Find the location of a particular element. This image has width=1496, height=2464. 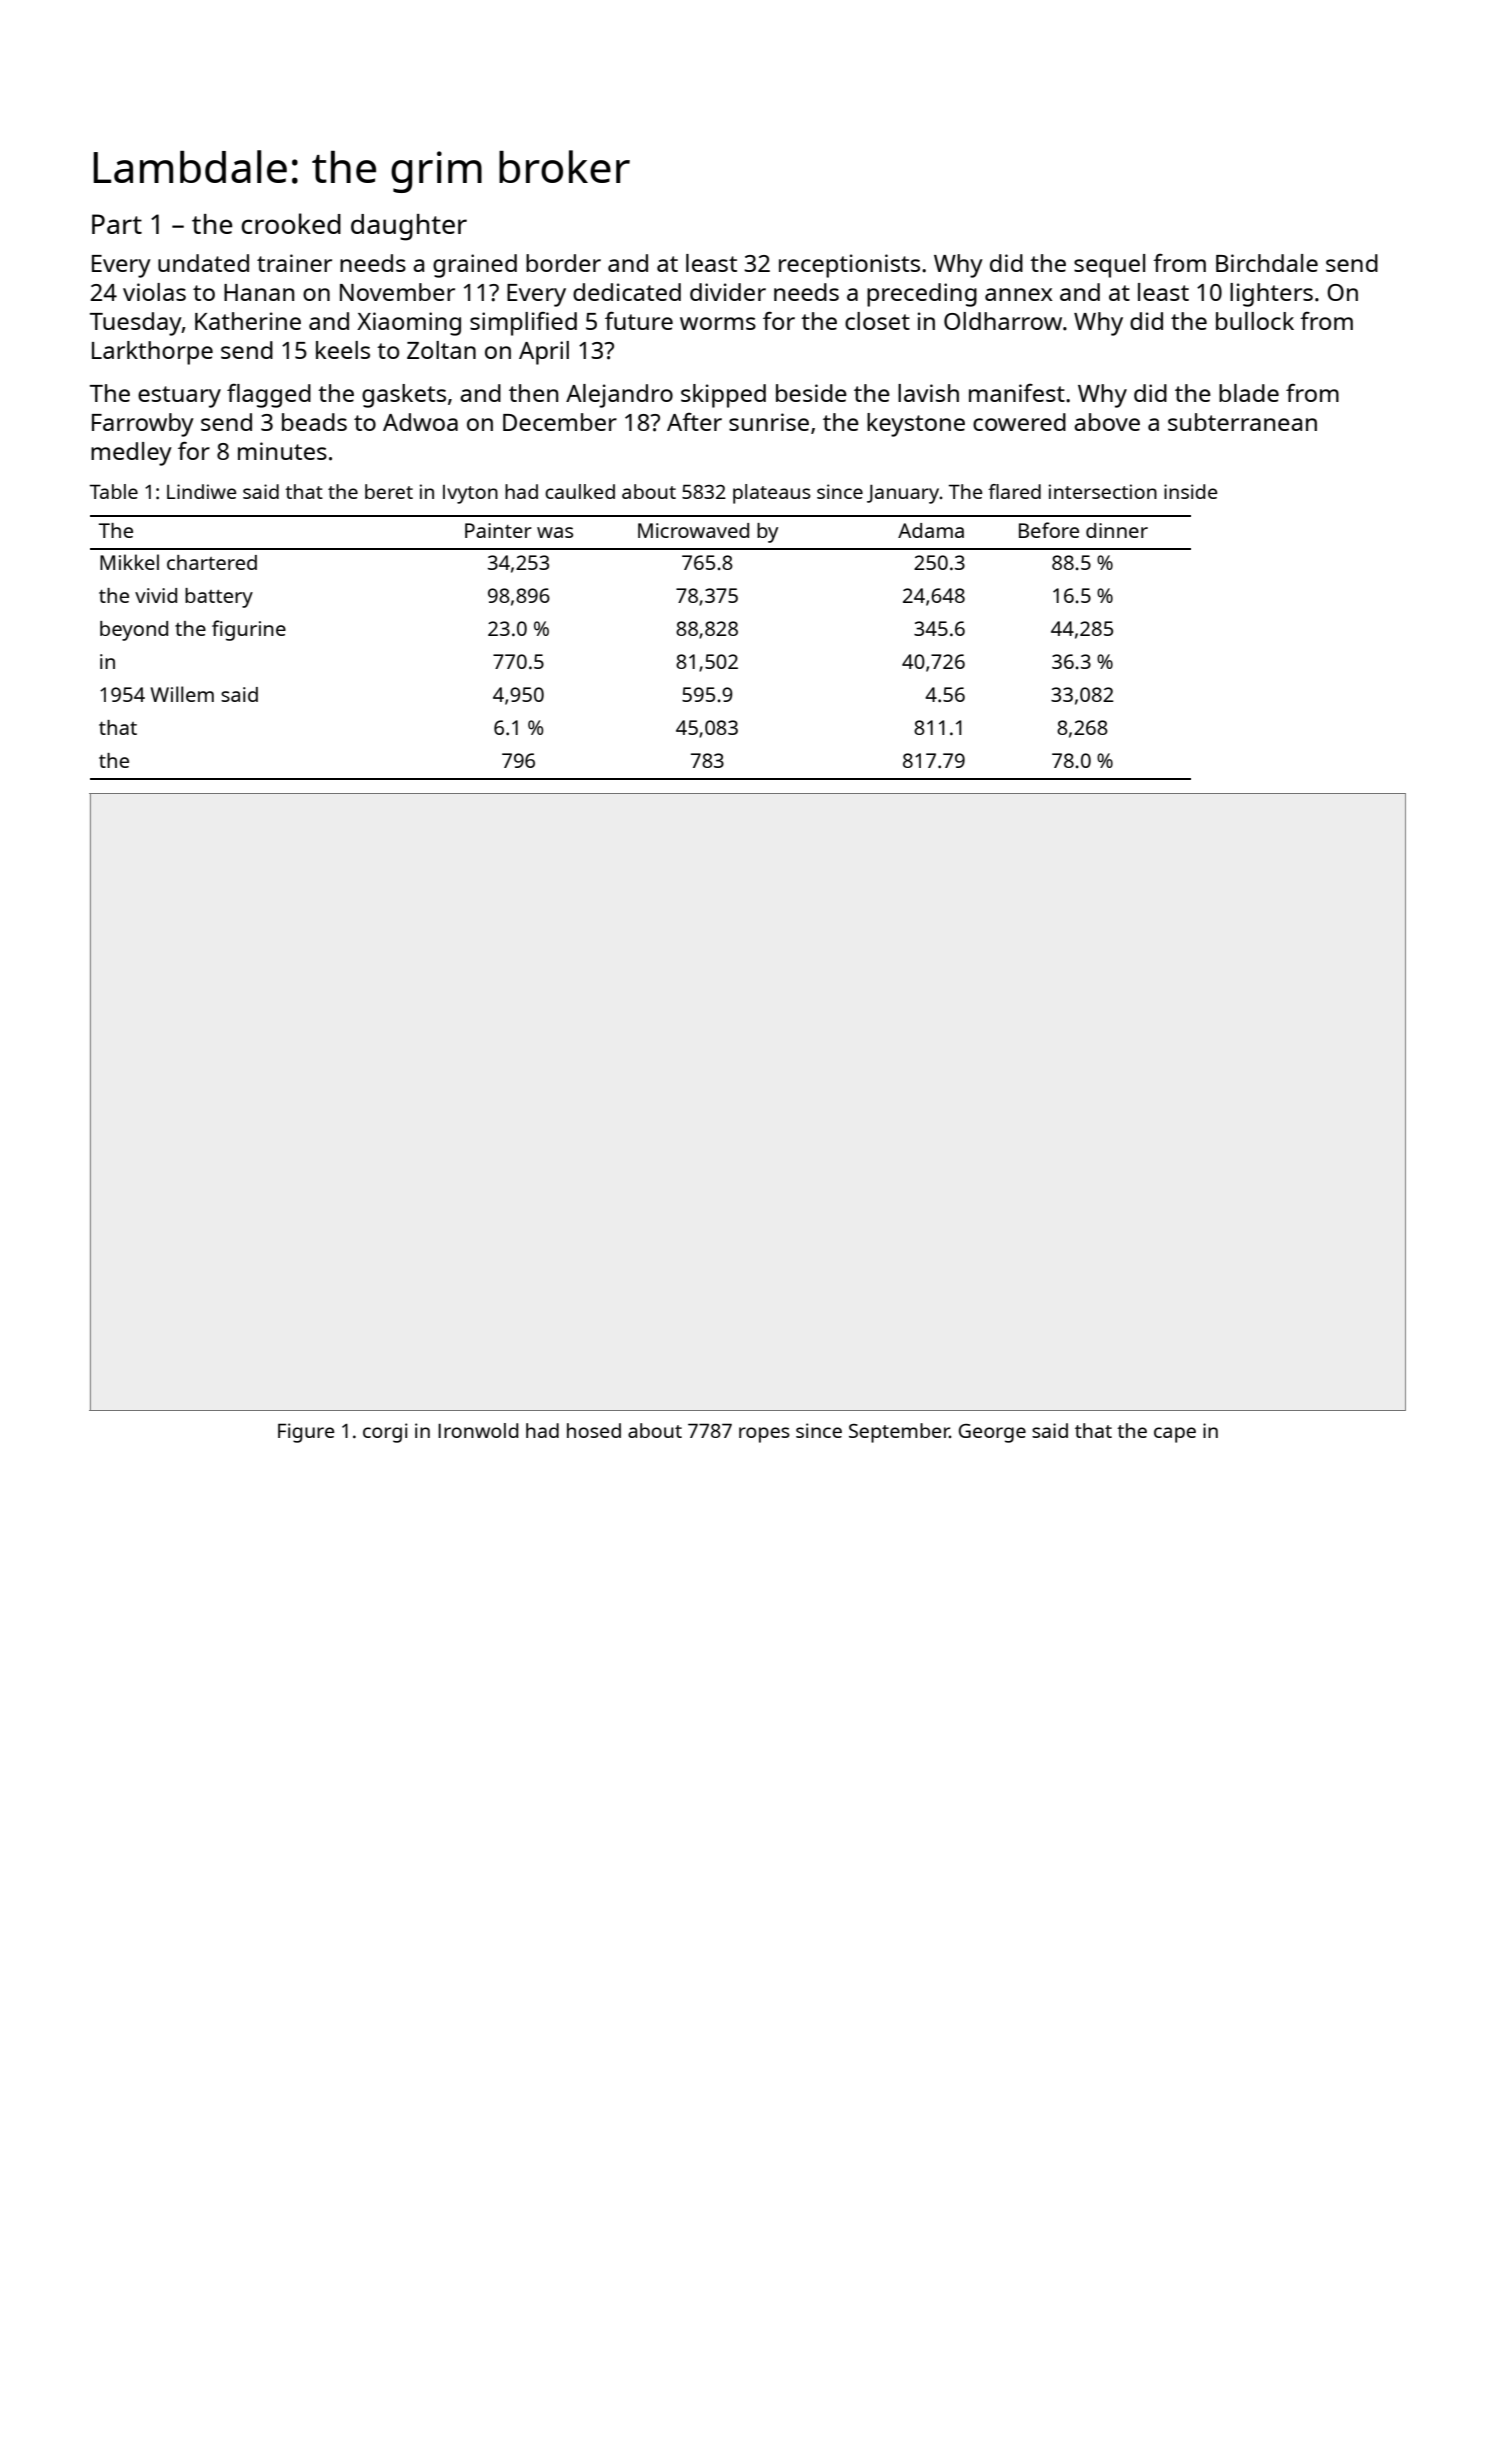

receptionists is located at coordinates (849, 266).
